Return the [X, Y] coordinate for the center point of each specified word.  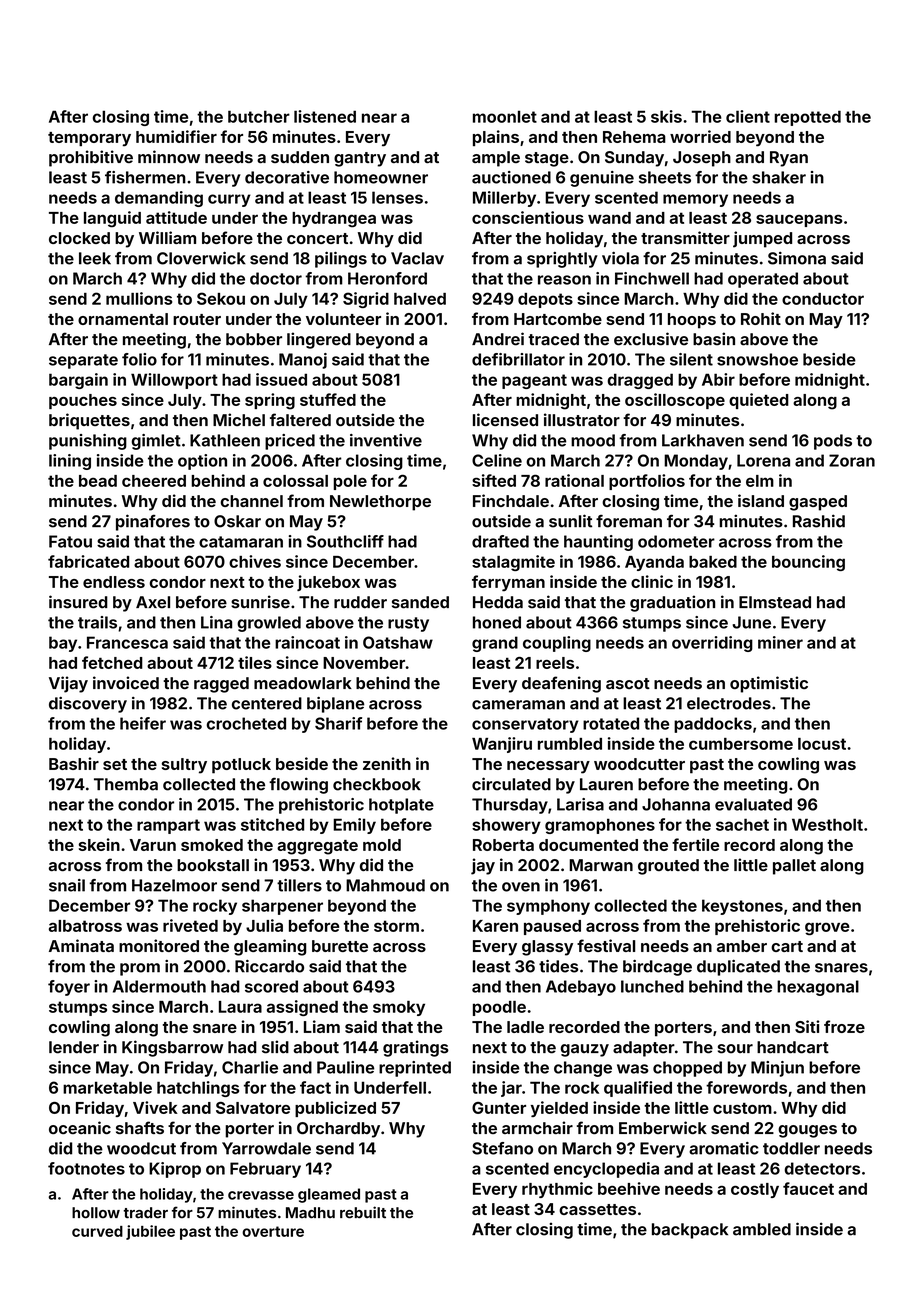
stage [547, 159]
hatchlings [198, 1089]
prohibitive [91, 158]
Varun [153, 845]
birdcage [657, 968]
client [748, 116]
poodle [499, 1008]
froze [844, 1026]
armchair [537, 1127]
